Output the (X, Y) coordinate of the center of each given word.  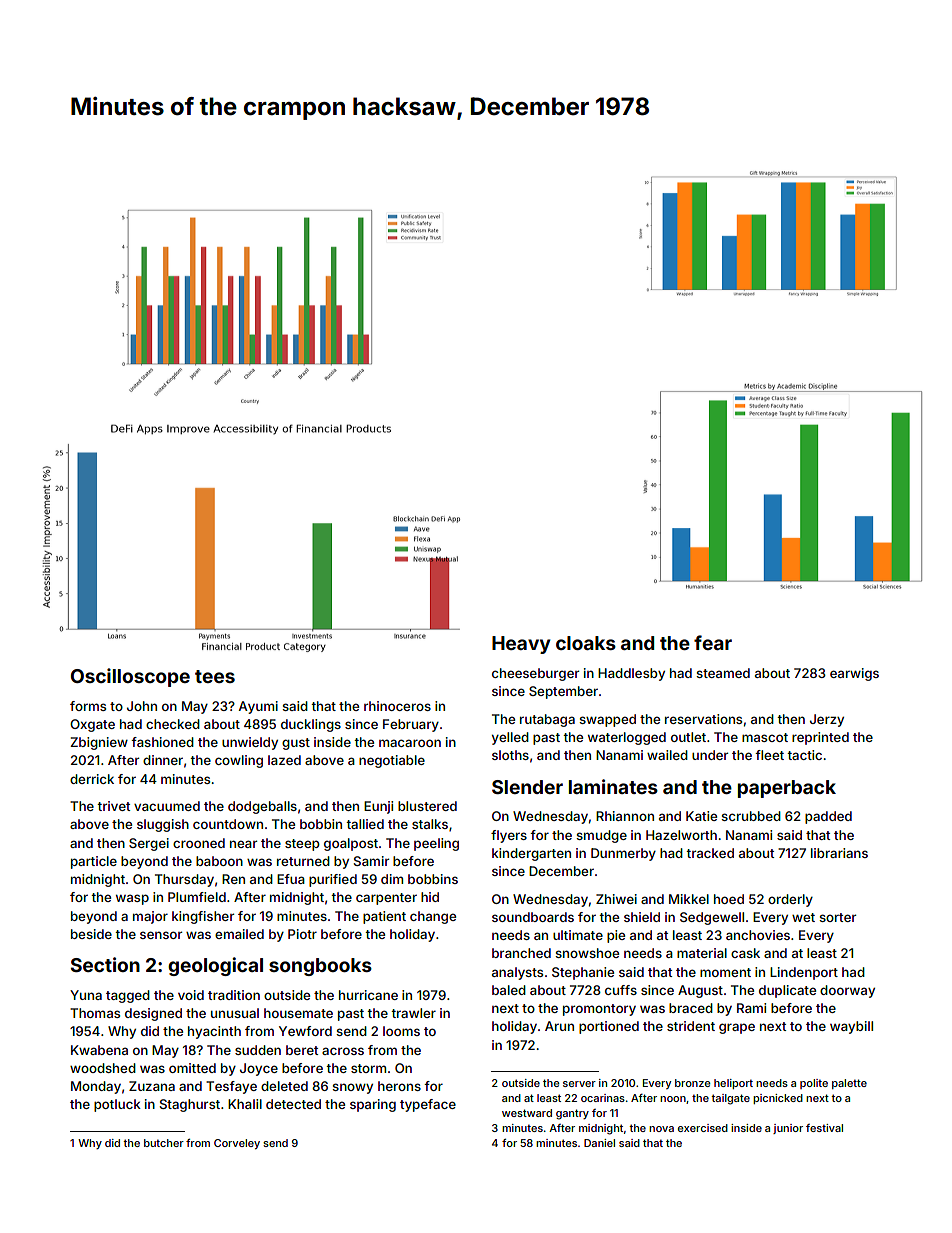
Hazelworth (681, 835)
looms (401, 1031)
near (244, 844)
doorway (847, 991)
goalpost (351, 844)
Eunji (378, 807)
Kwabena (99, 1050)
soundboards (533, 917)
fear (713, 642)
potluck (117, 1105)
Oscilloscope (130, 677)
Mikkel (689, 899)
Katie (701, 816)
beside (91, 934)
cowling (239, 761)
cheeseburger (536, 674)
